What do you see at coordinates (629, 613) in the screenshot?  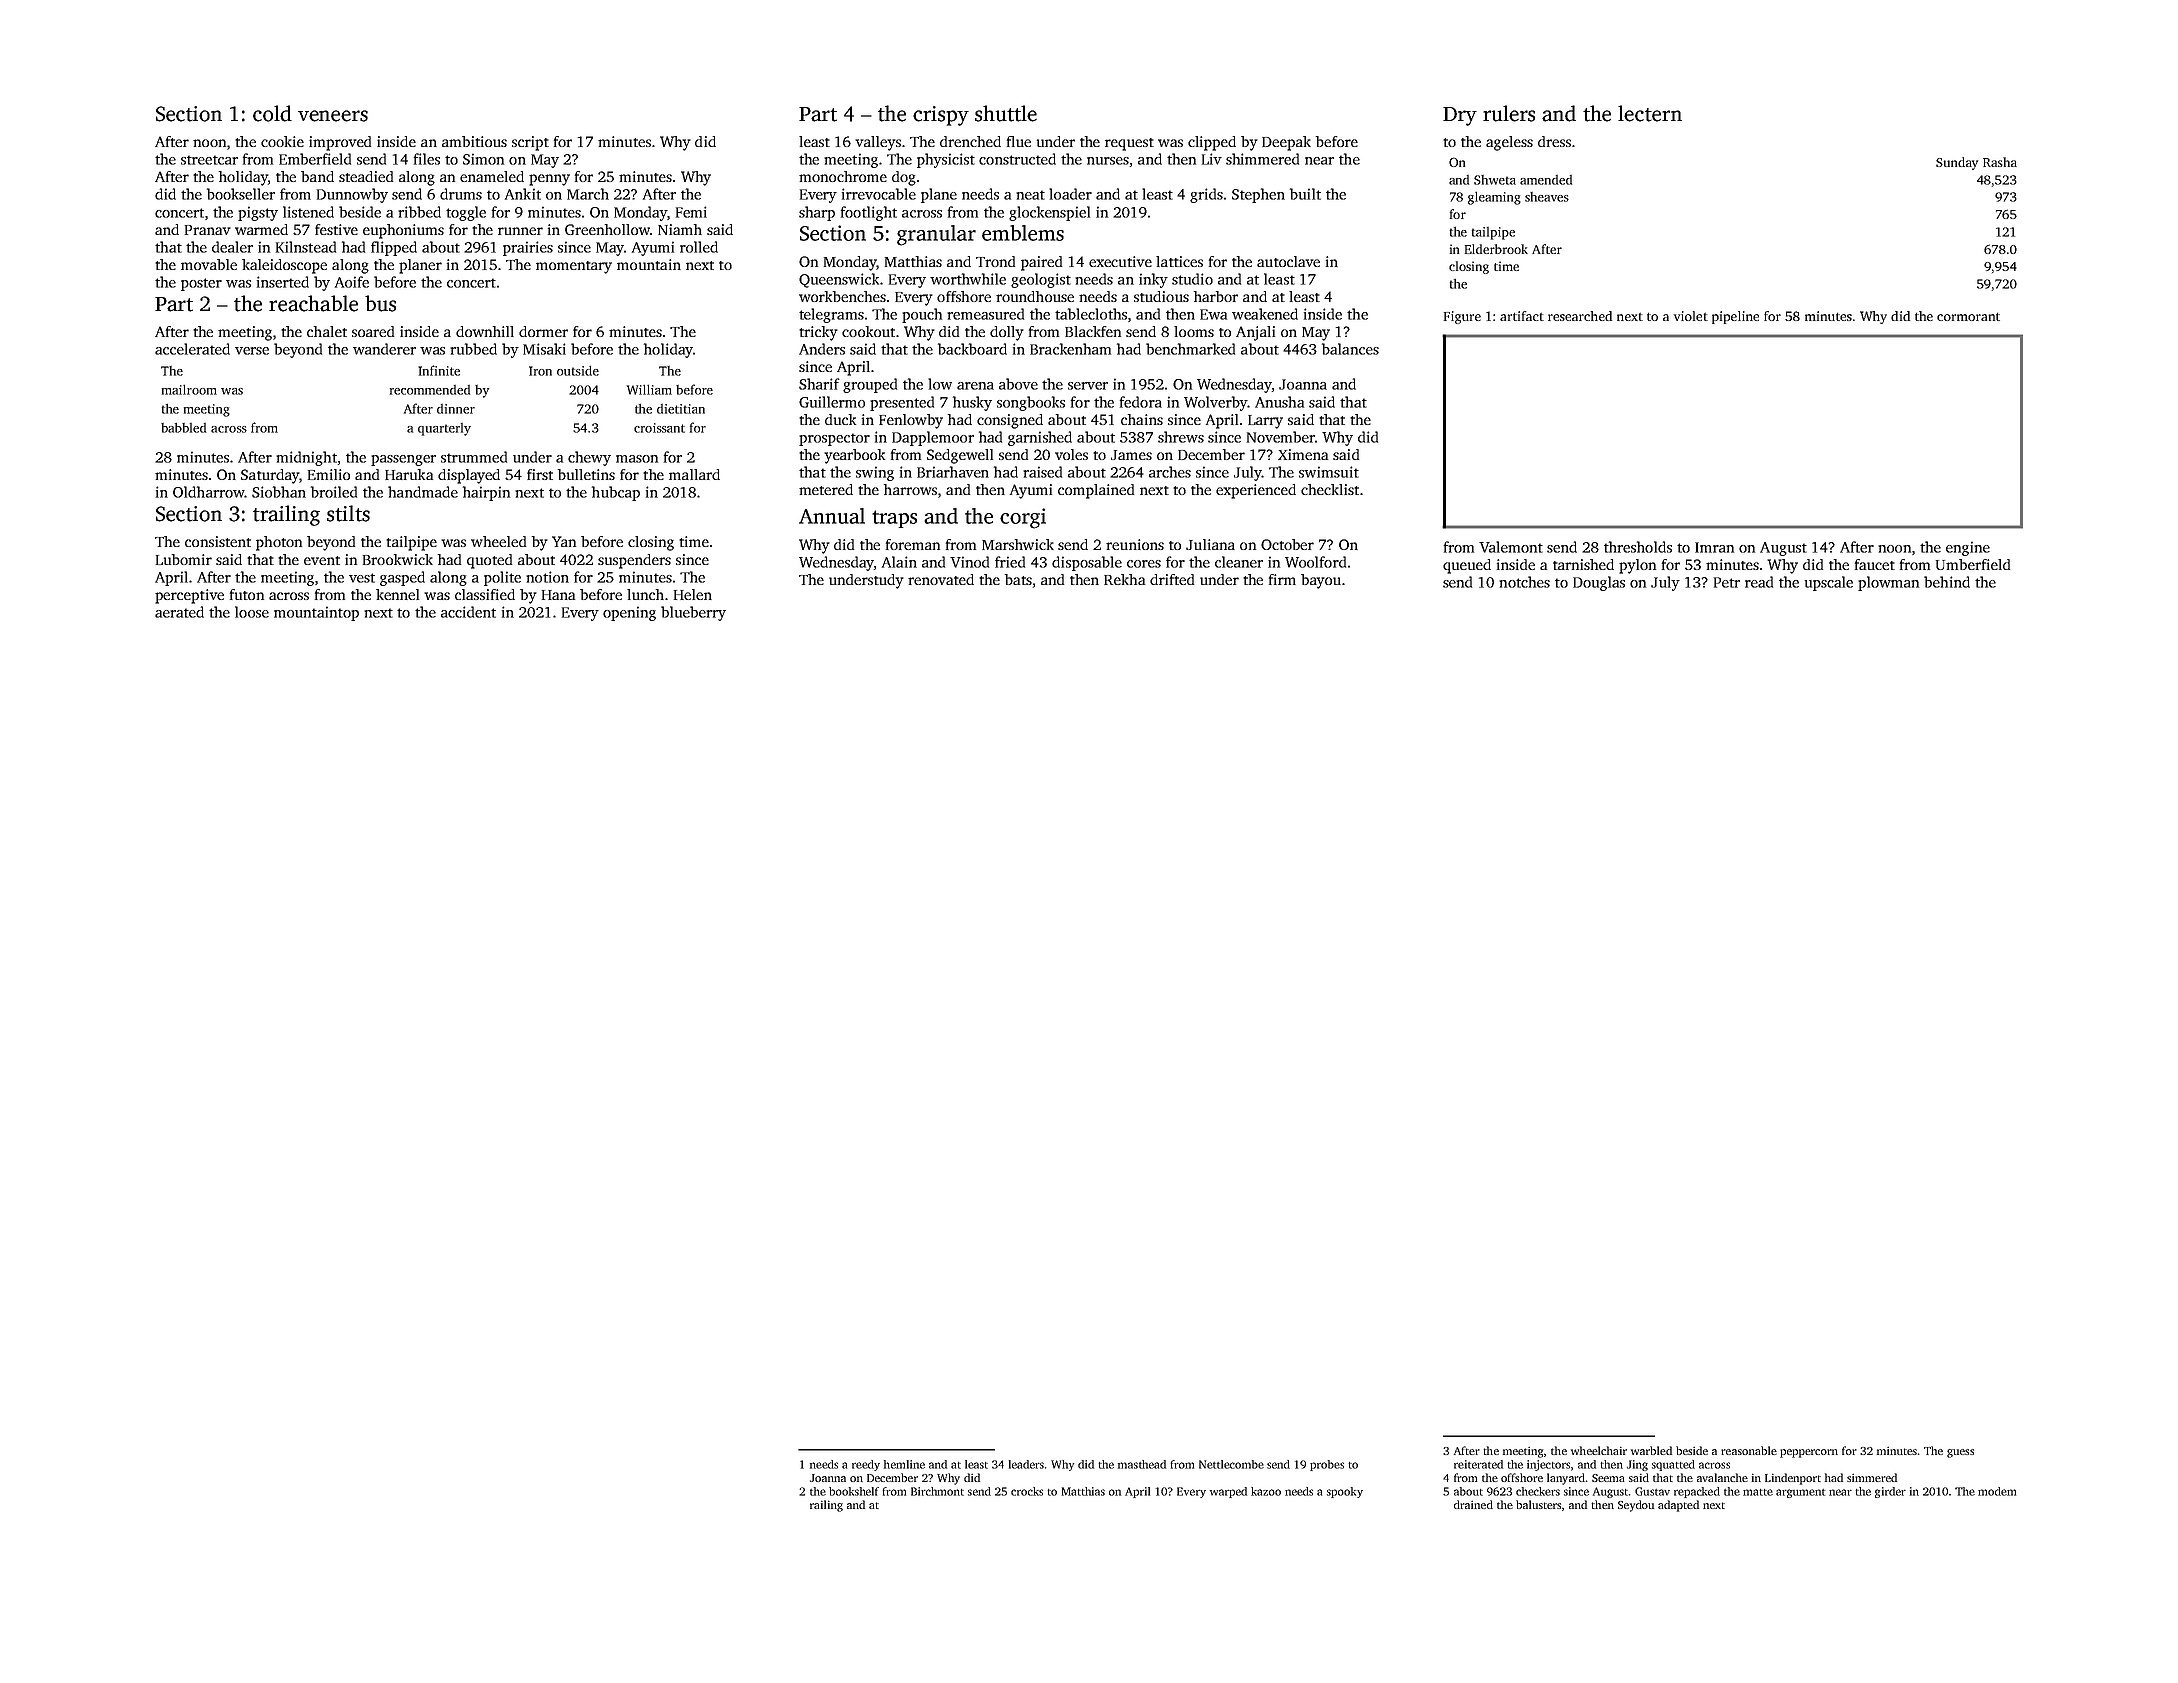 I see `opening` at bounding box center [629, 613].
